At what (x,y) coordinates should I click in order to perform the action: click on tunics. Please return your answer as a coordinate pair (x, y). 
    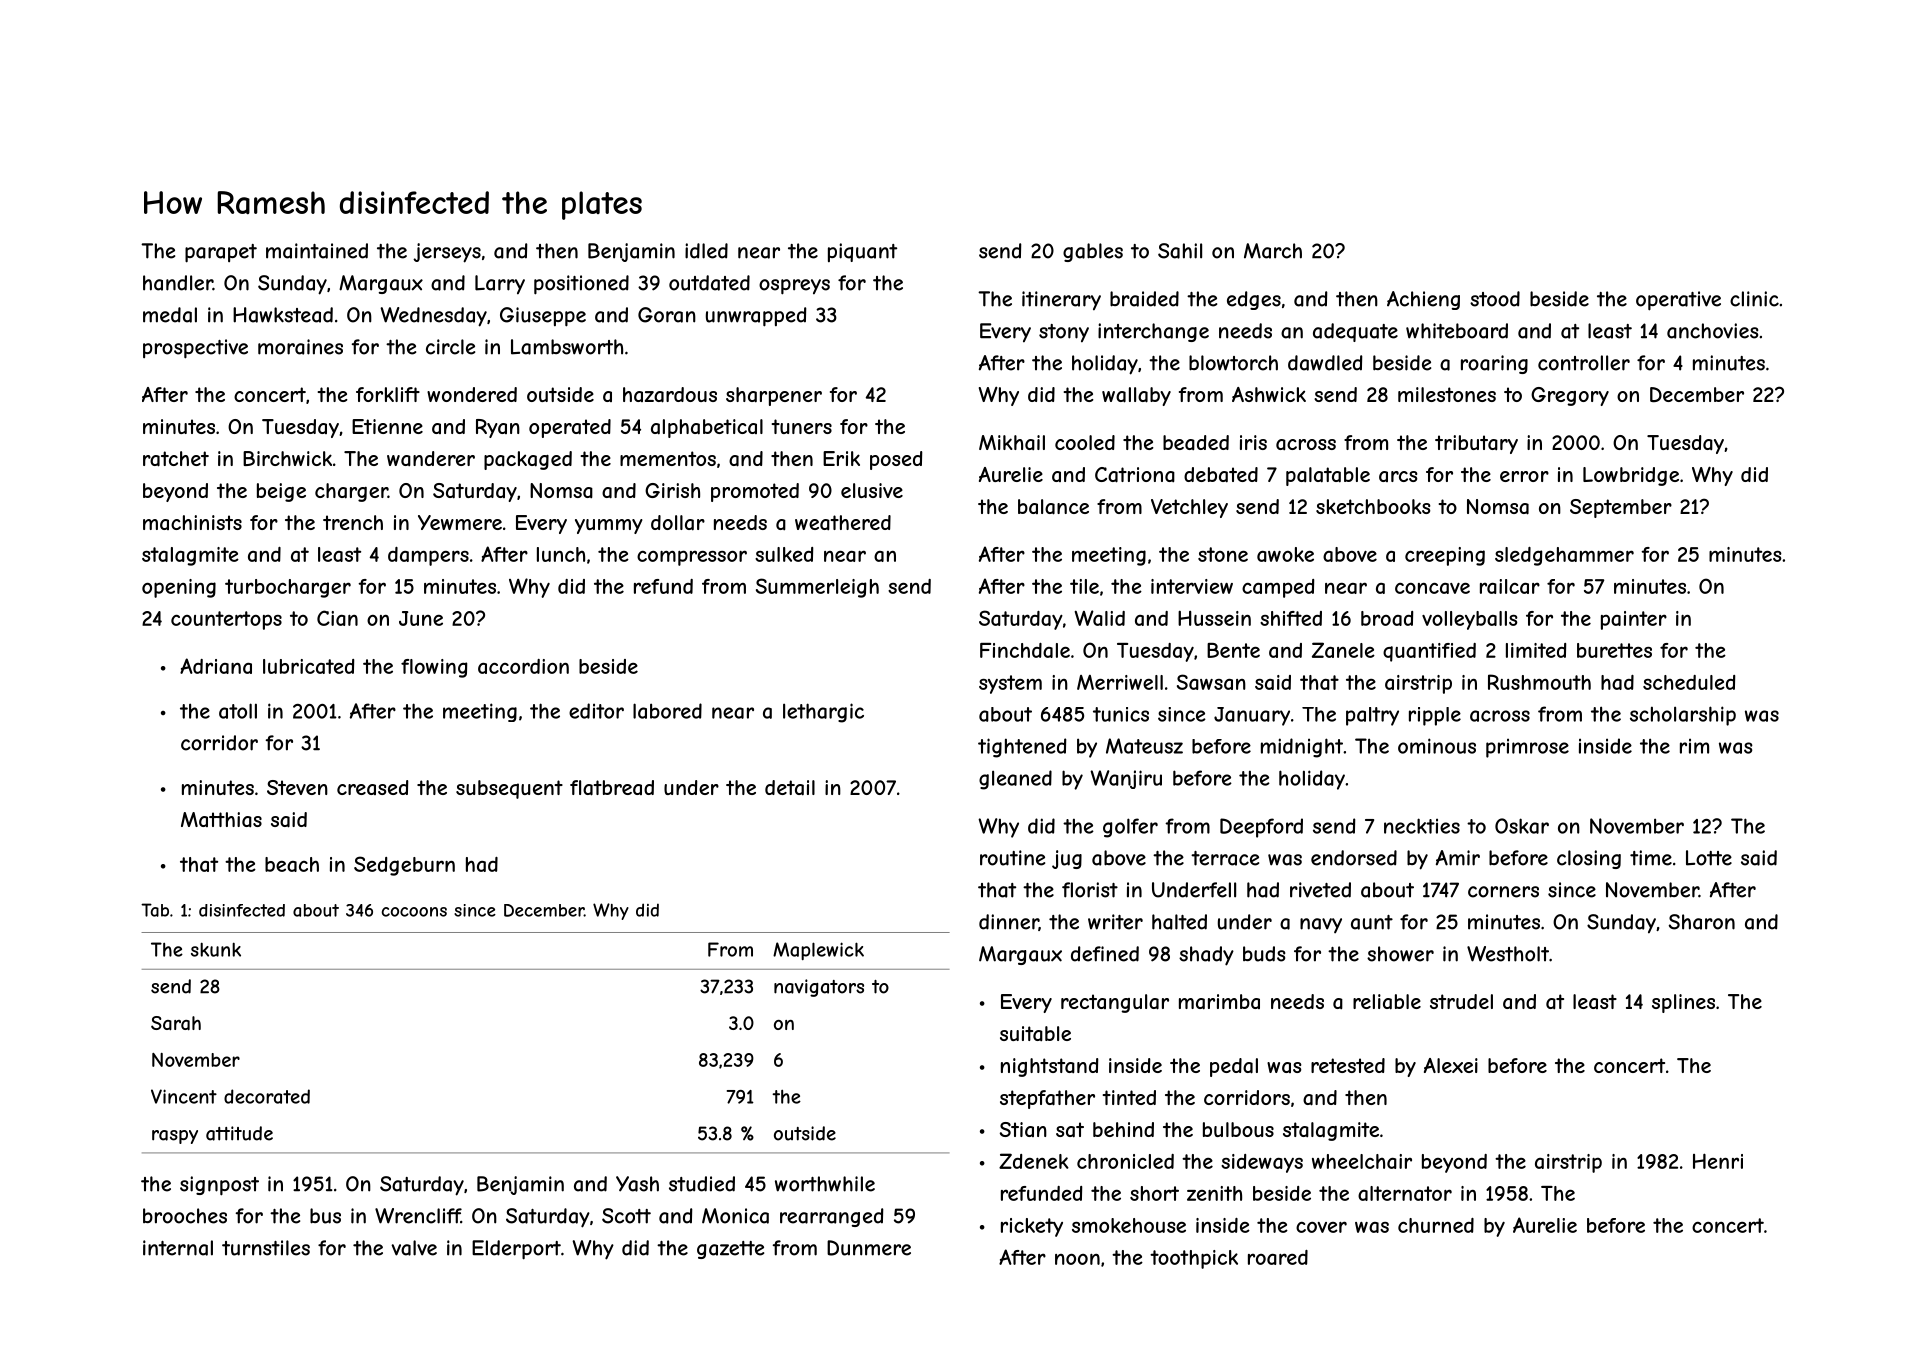
    Looking at the image, I should click on (1121, 714).
